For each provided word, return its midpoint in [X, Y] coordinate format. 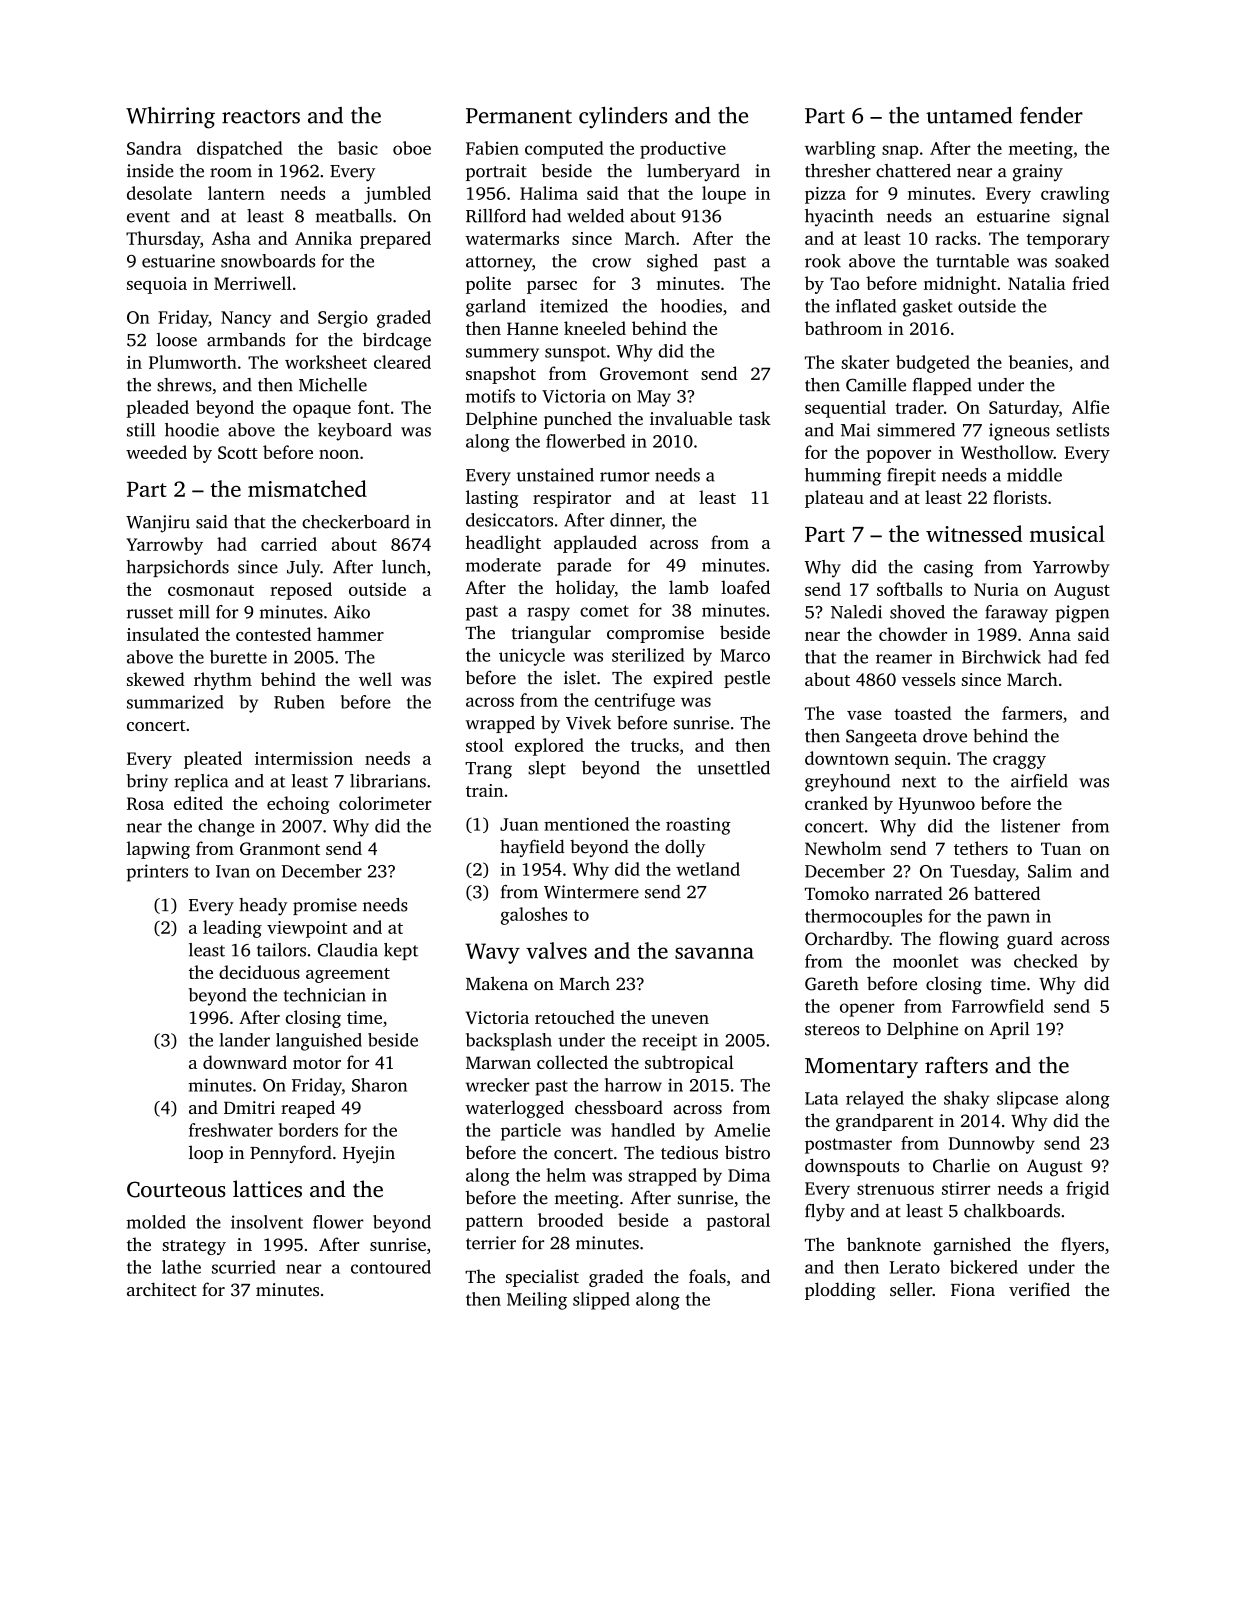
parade [584, 567]
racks [955, 238]
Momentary [861, 1068]
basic [358, 148]
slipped [601, 1301]
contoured [391, 1267]
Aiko [352, 612]
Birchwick [1001, 657]
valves [556, 950]
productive [683, 150]
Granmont [280, 848]
